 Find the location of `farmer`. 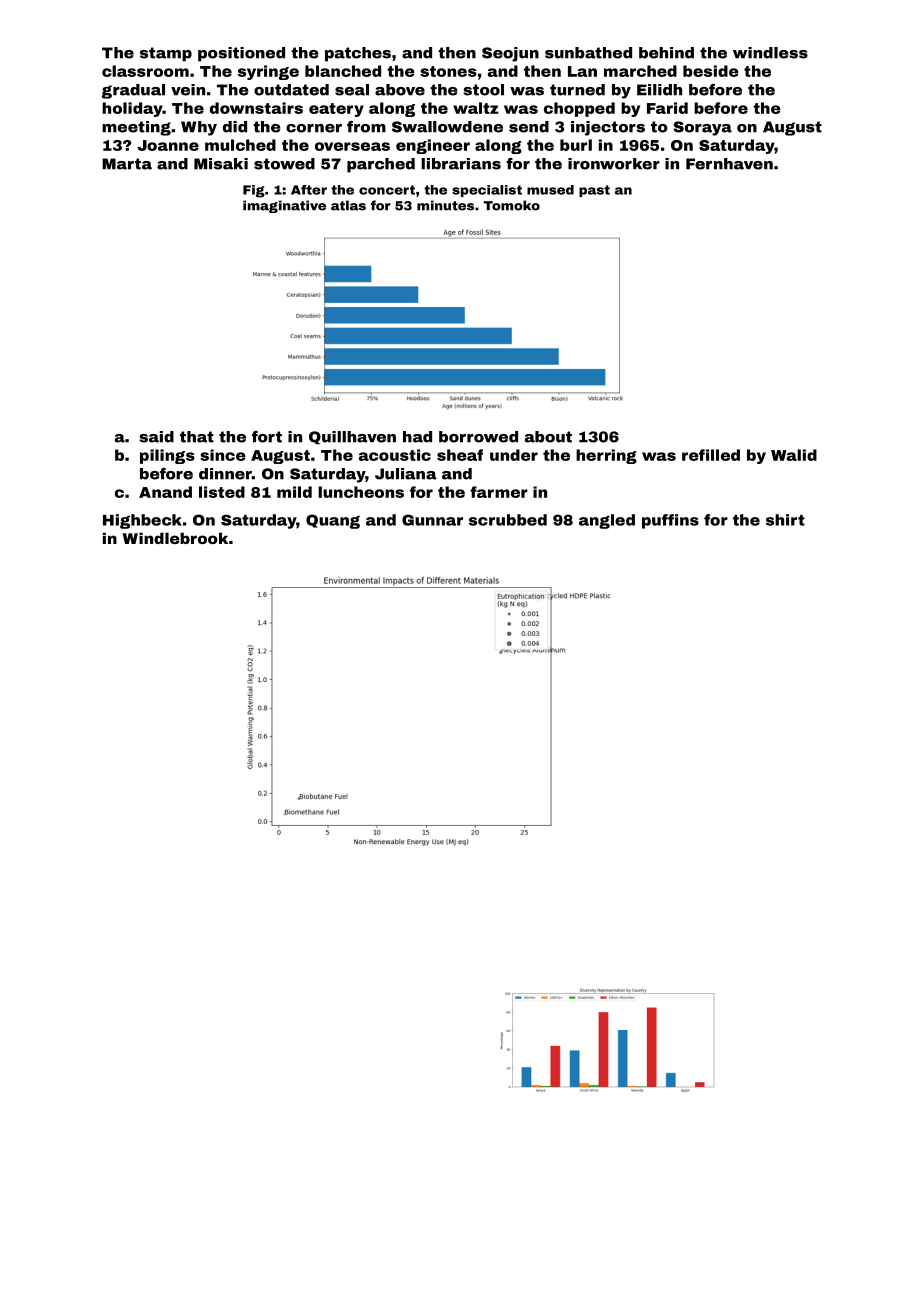

farmer is located at coordinates (499, 492).
